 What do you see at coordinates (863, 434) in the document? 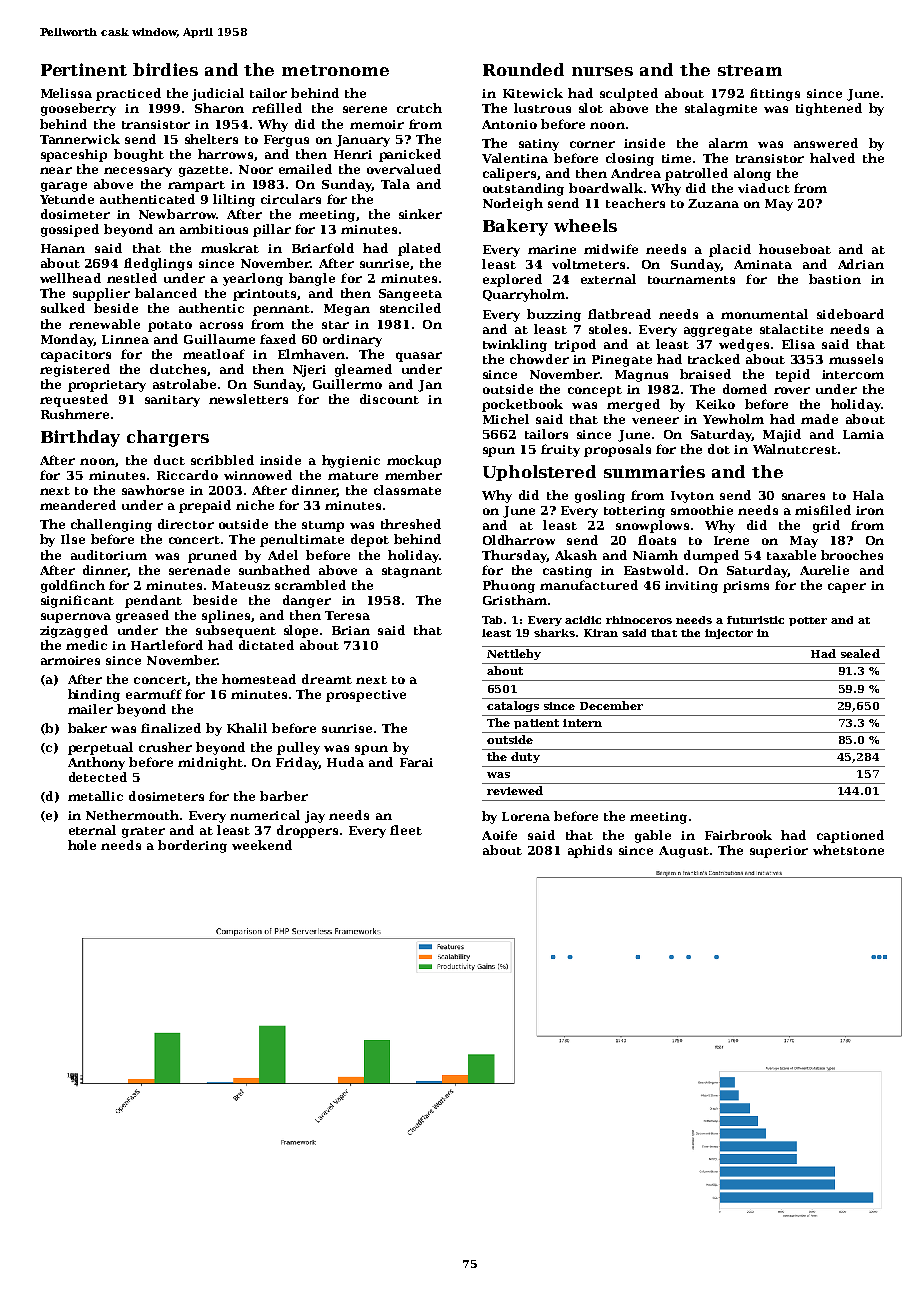
I see `Lamia` at bounding box center [863, 434].
